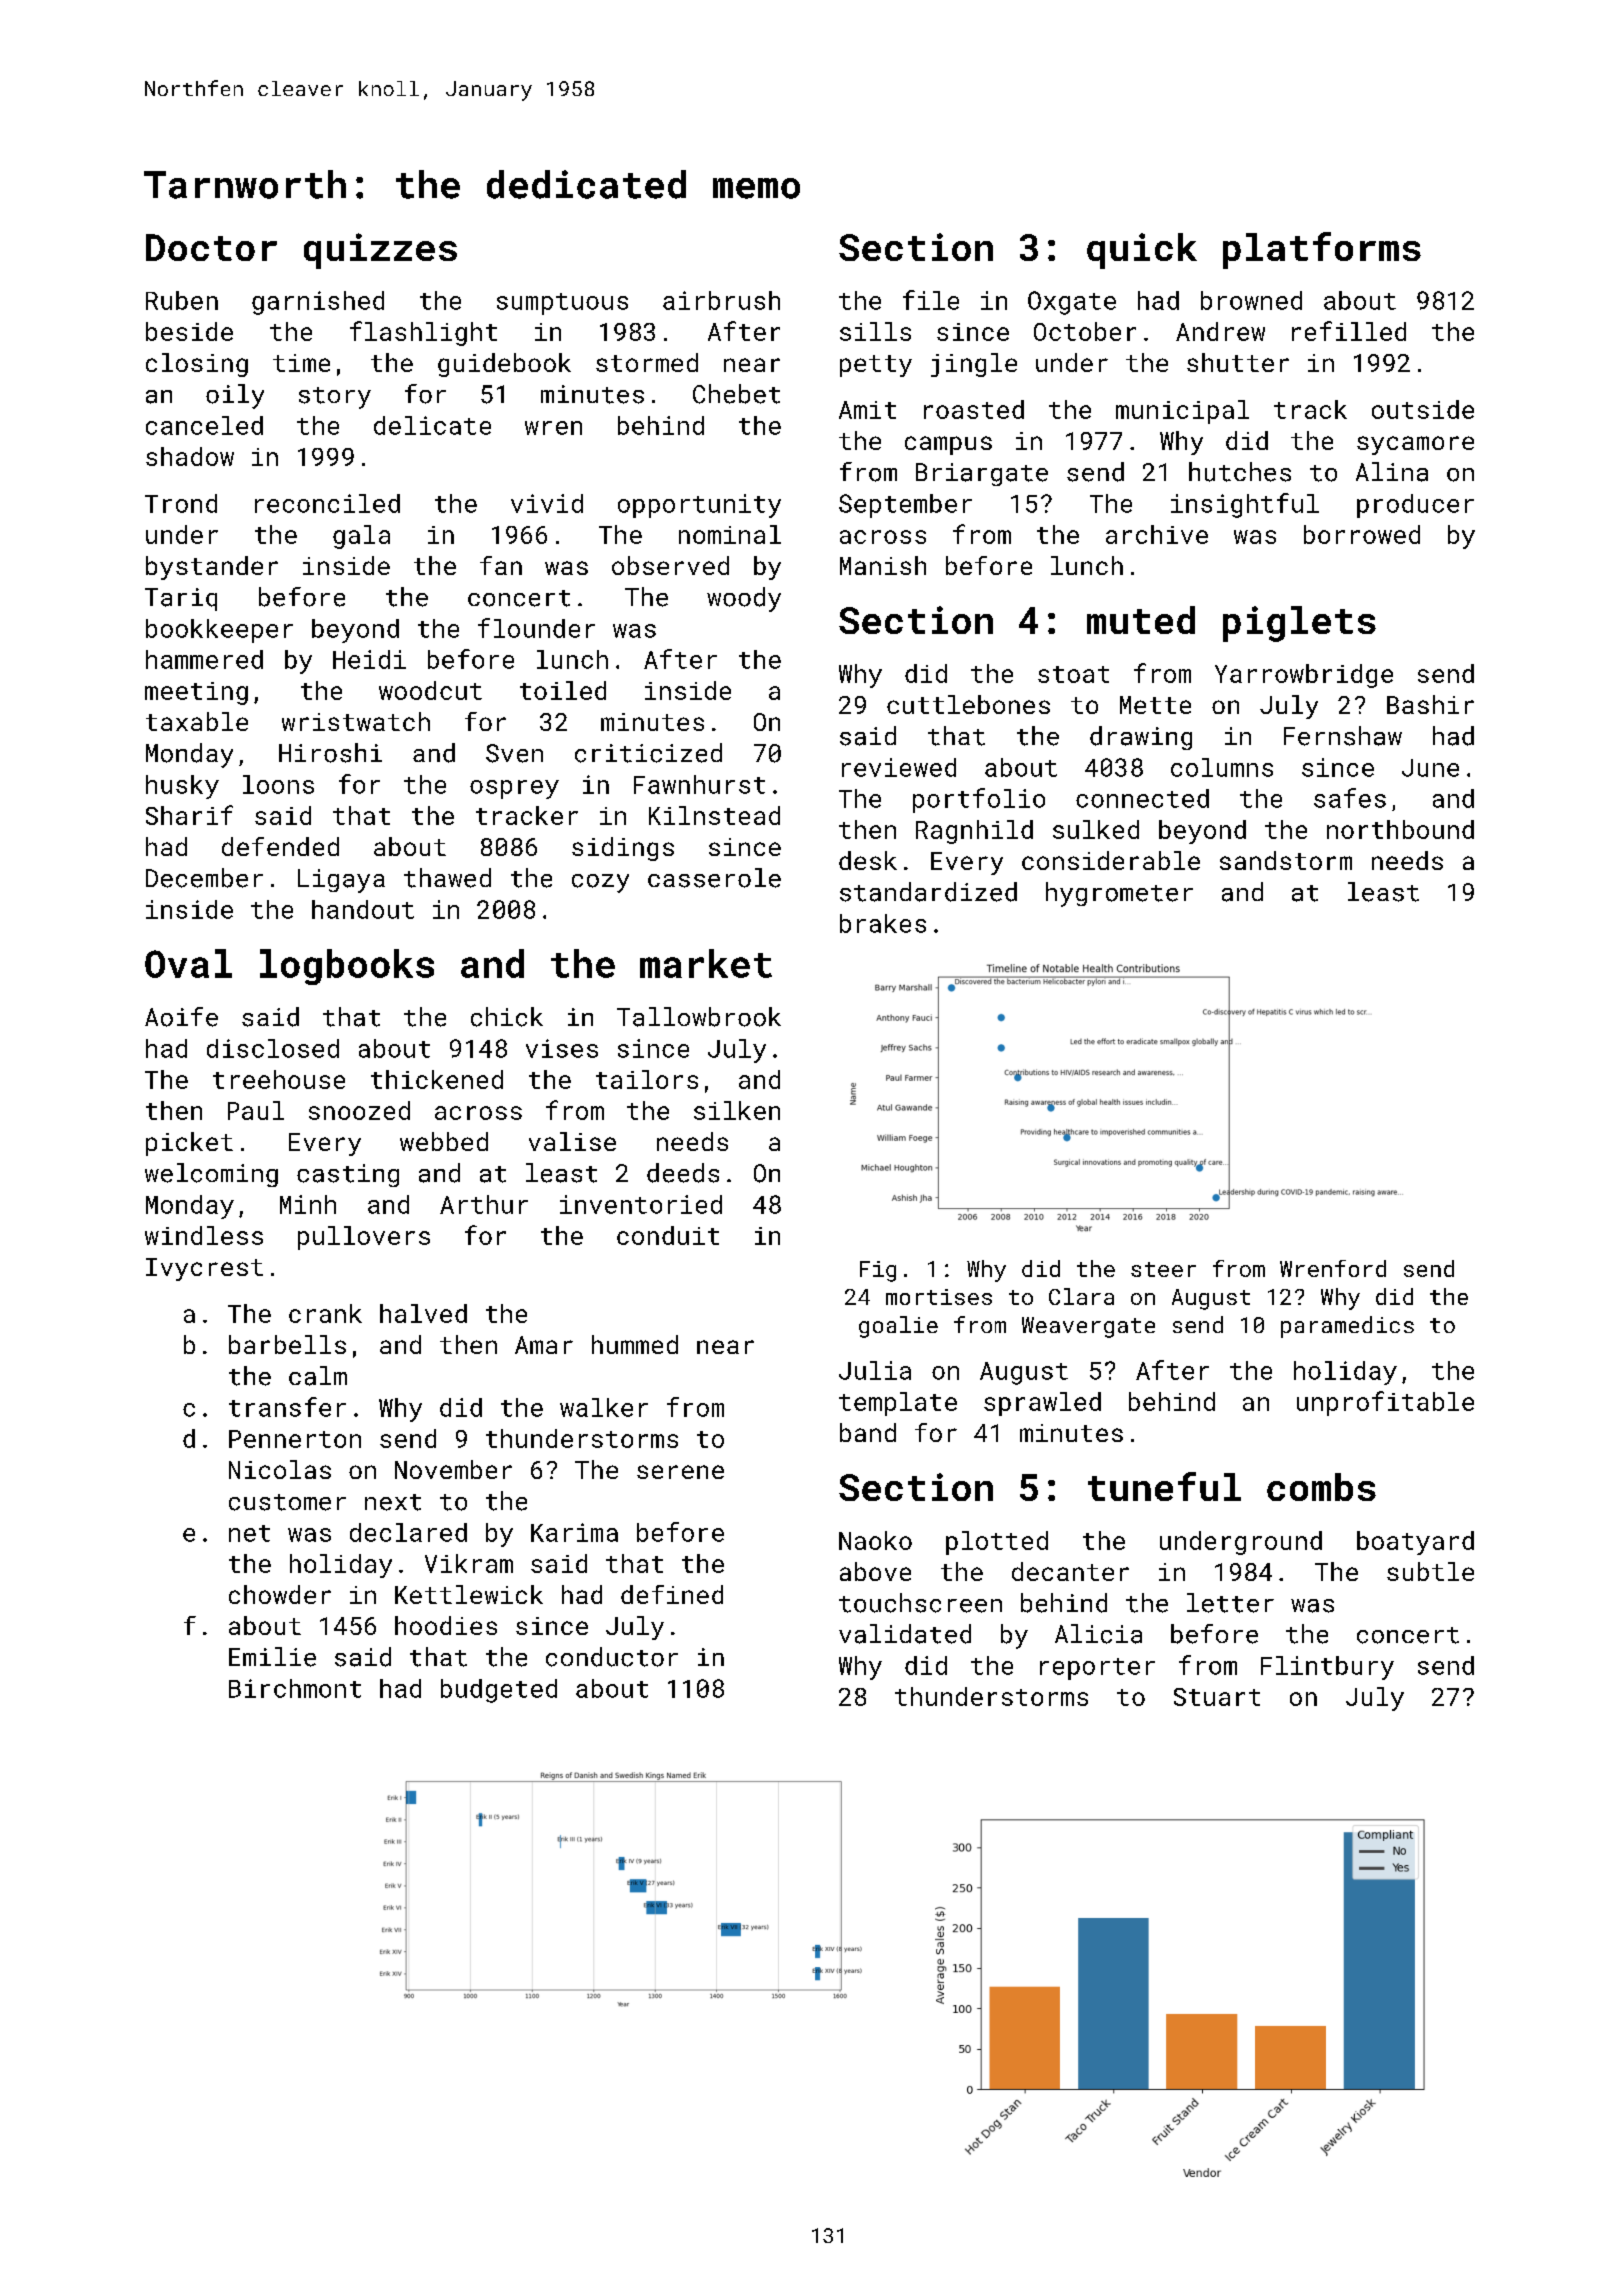  What do you see at coordinates (273, 1048) in the screenshot?
I see `disclosed` at bounding box center [273, 1048].
